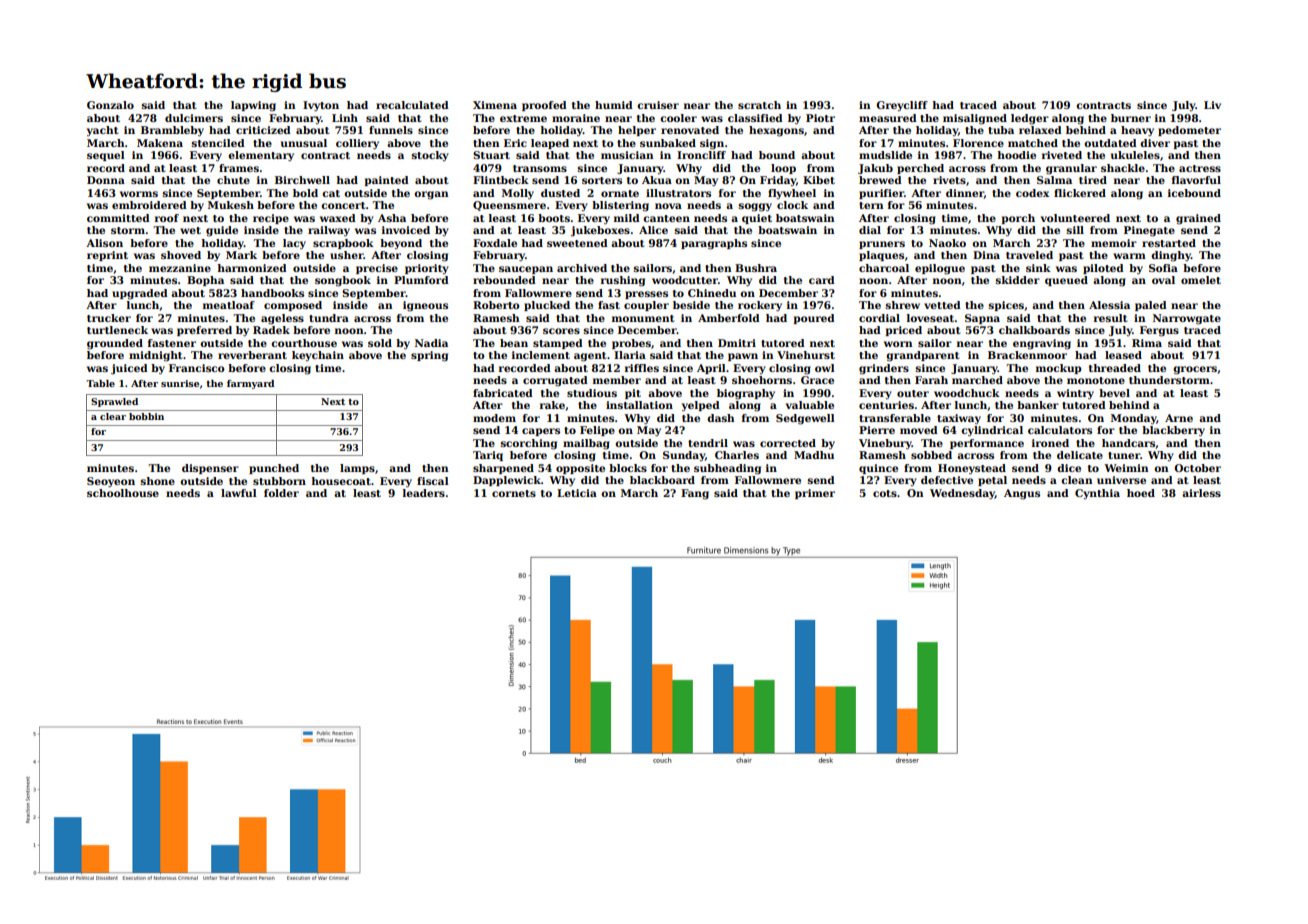 The height and width of the image is (924, 1308). What do you see at coordinates (759, 105) in the image?
I see `scratch` at bounding box center [759, 105].
